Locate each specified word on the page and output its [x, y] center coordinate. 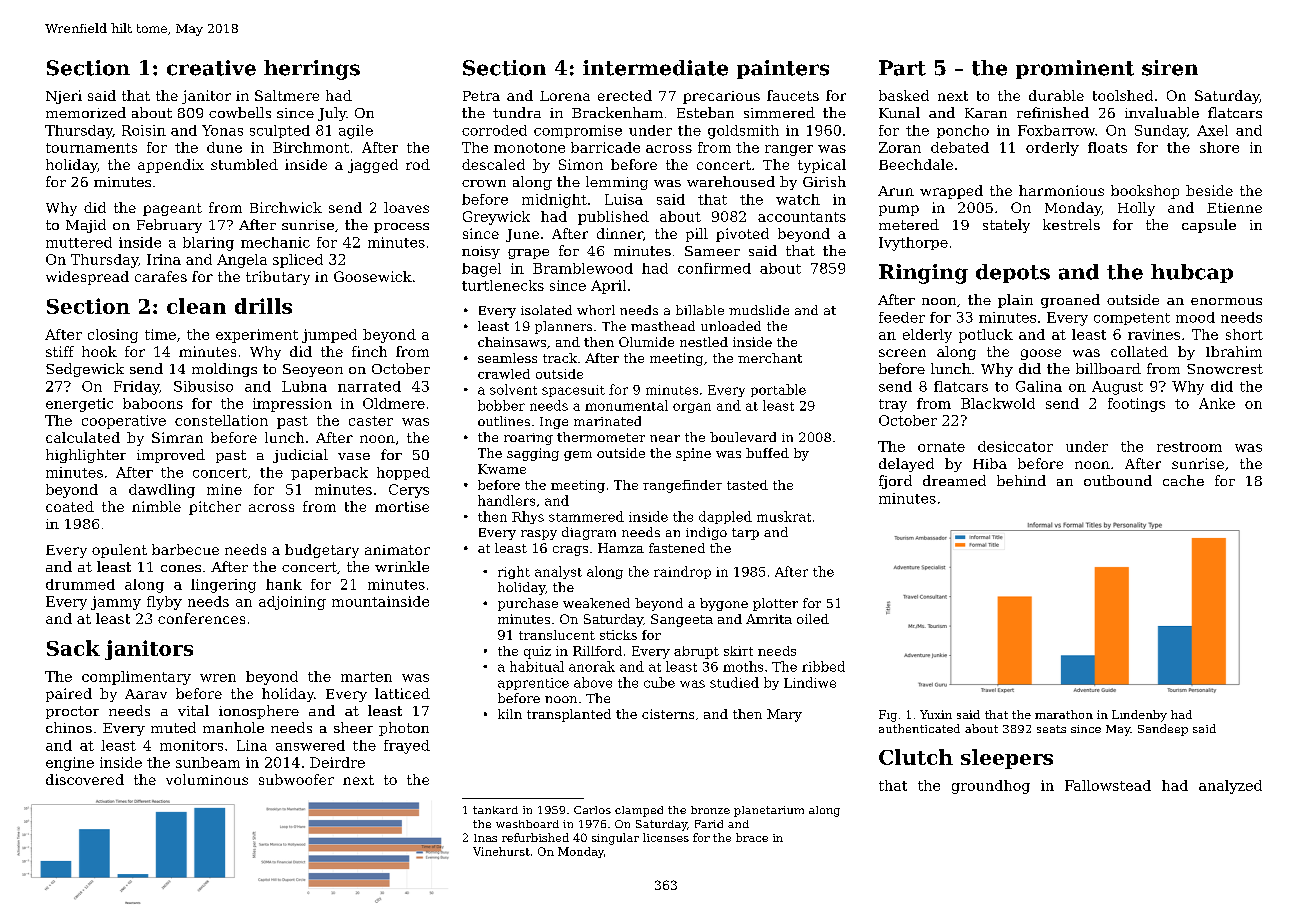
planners [563, 327]
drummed [80, 584]
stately [1006, 226]
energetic [79, 405]
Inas [485, 838]
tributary [278, 278]
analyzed [1230, 787]
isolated [546, 310]
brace [752, 837]
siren [1170, 68]
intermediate [655, 68]
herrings [312, 70]
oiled [813, 619]
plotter [775, 604]
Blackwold [998, 403]
